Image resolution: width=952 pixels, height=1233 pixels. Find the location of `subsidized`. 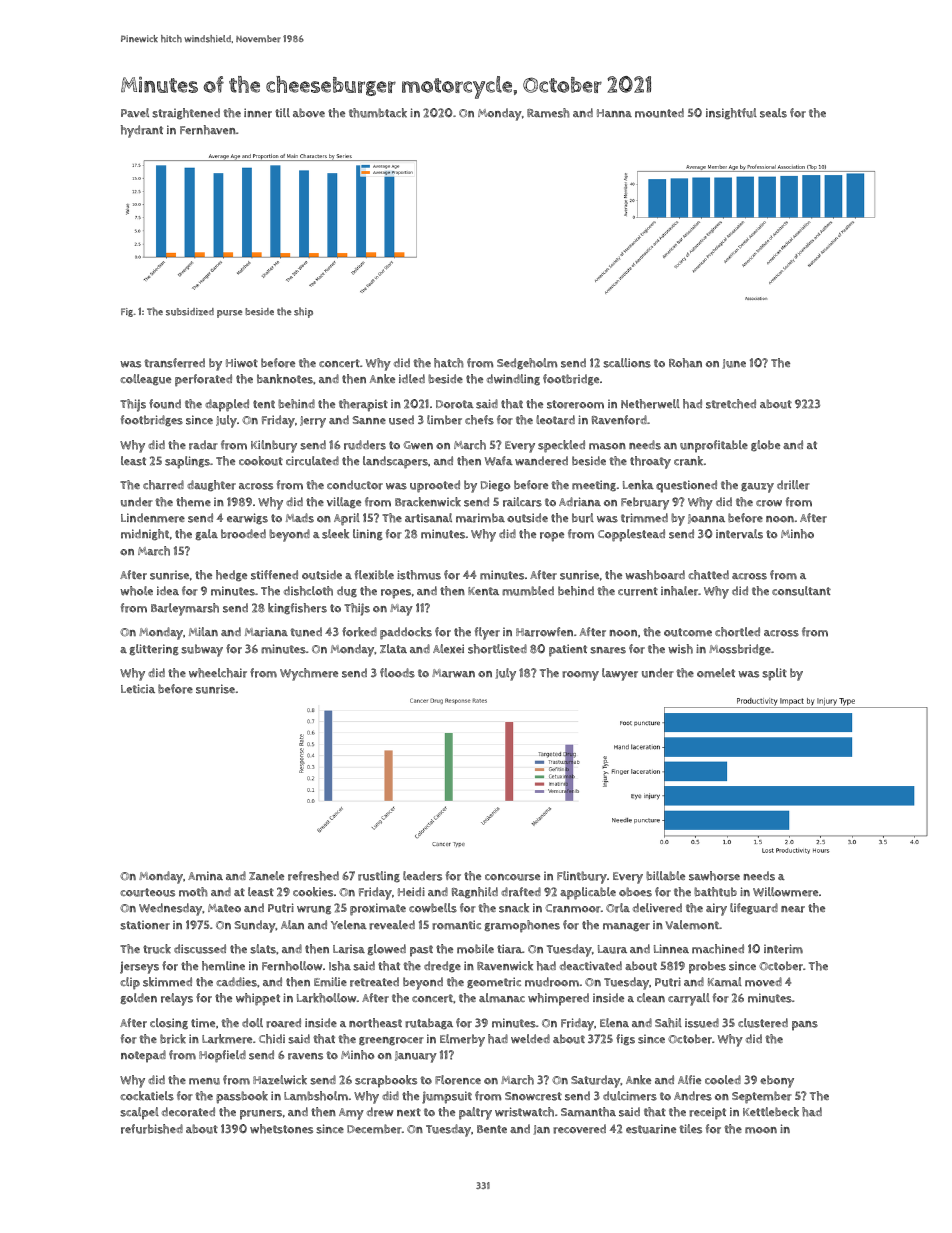

subsidized is located at coordinates (190, 312).
